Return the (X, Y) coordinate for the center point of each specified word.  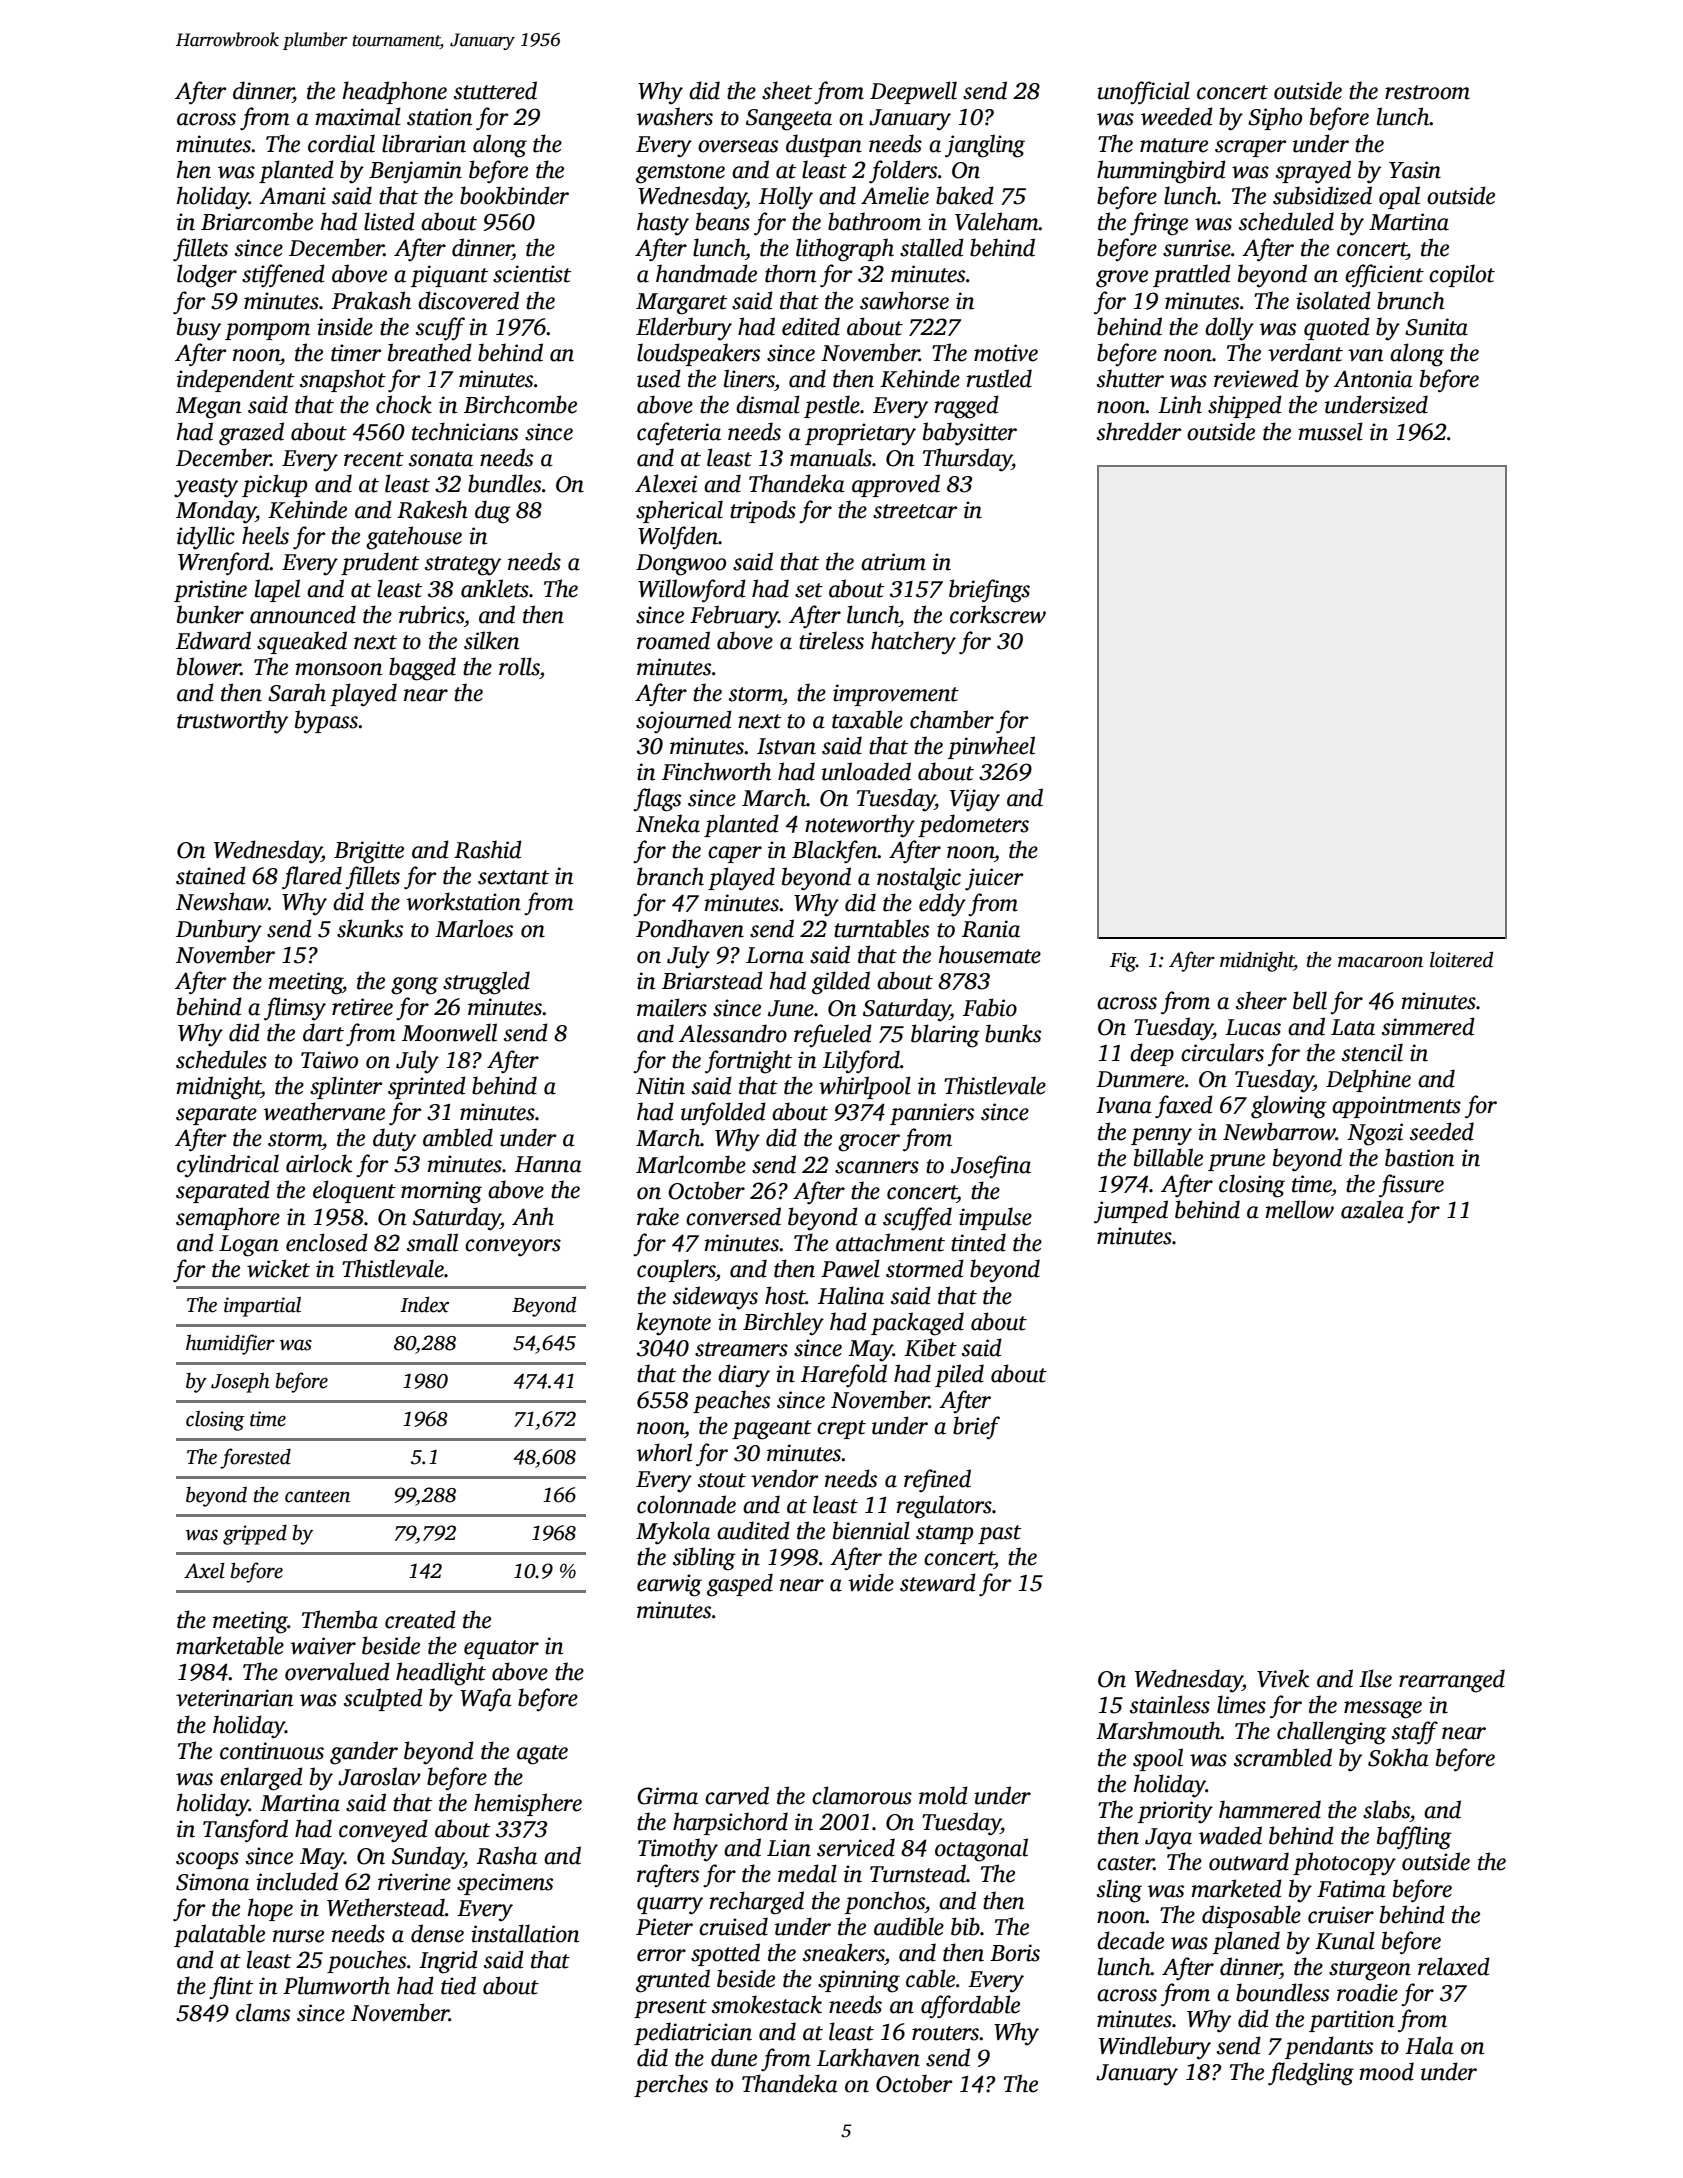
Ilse (1375, 1678)
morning (441, 1192)
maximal (358, 116)
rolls (519, 666)
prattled (1192, 275)
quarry (670, 1906)
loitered (1461, 959)
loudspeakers (698, 354)
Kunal (1345, 1940)
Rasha (506, 1855)
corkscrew (998, 614)
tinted (978, 1242)
